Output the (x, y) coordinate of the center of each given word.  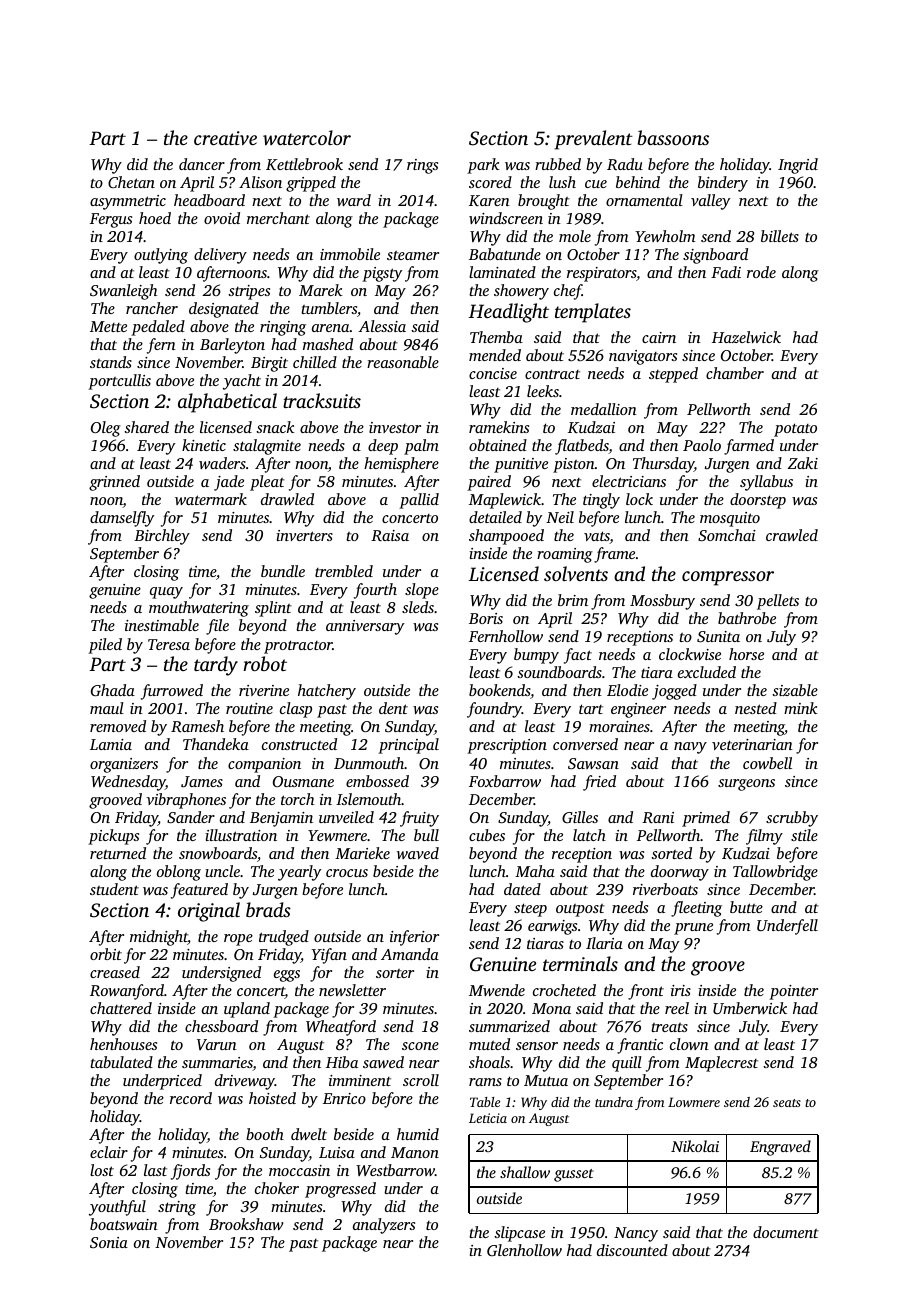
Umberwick (750, 1008)
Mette (108, 326)
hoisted (272, 1098)
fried (599, 783)
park (483, 166)
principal (408, 746)
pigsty (382, 274)
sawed (383, 1062)
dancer (202, 164)
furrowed (172, 692)
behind (638, 182)
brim (573, 600)
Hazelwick (746, 337)
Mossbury (662, 602)
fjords (190, 1172)
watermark (211, 499)
